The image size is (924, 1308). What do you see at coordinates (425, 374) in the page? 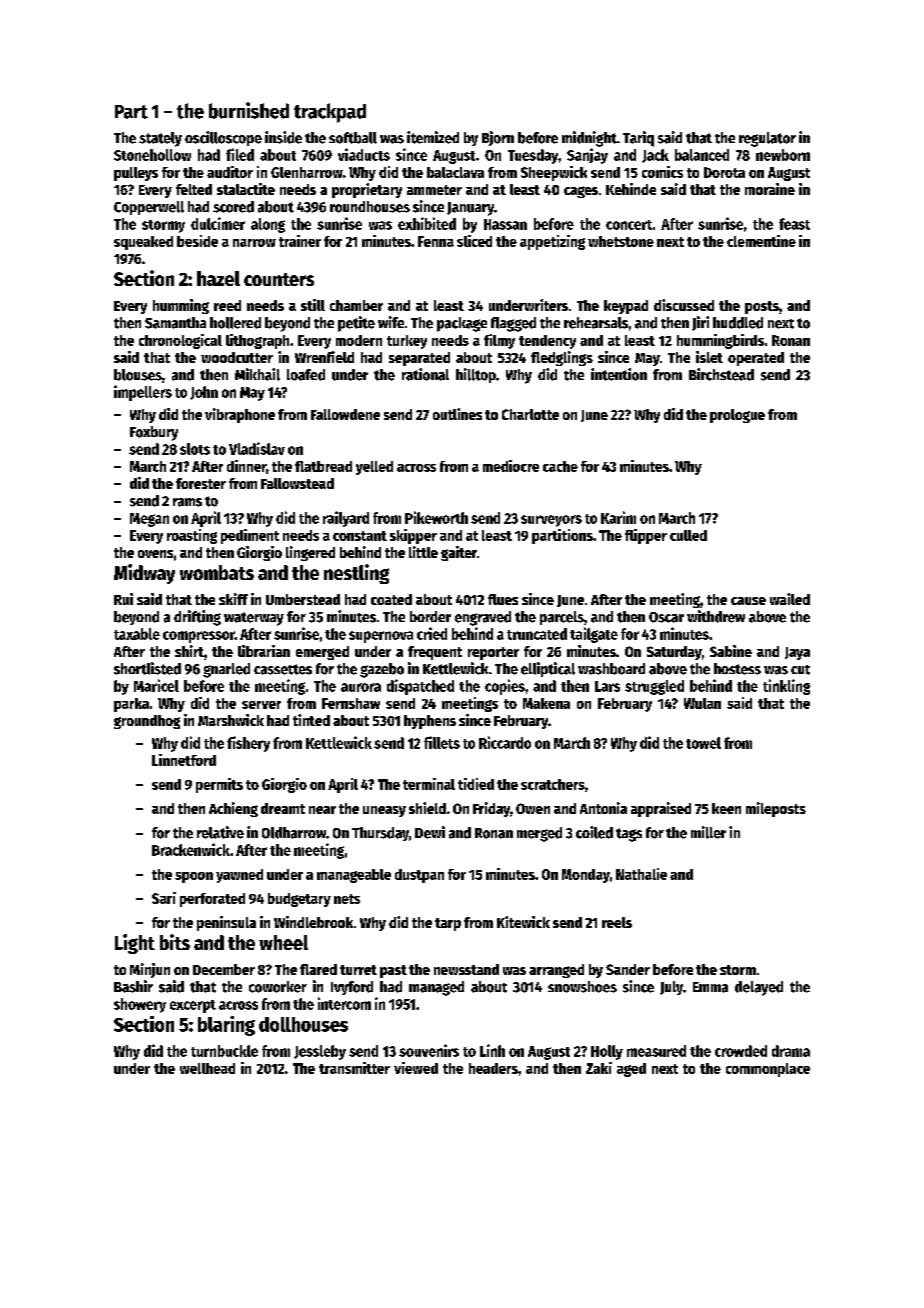
I see `rational` at bounding box center [425, 374].
